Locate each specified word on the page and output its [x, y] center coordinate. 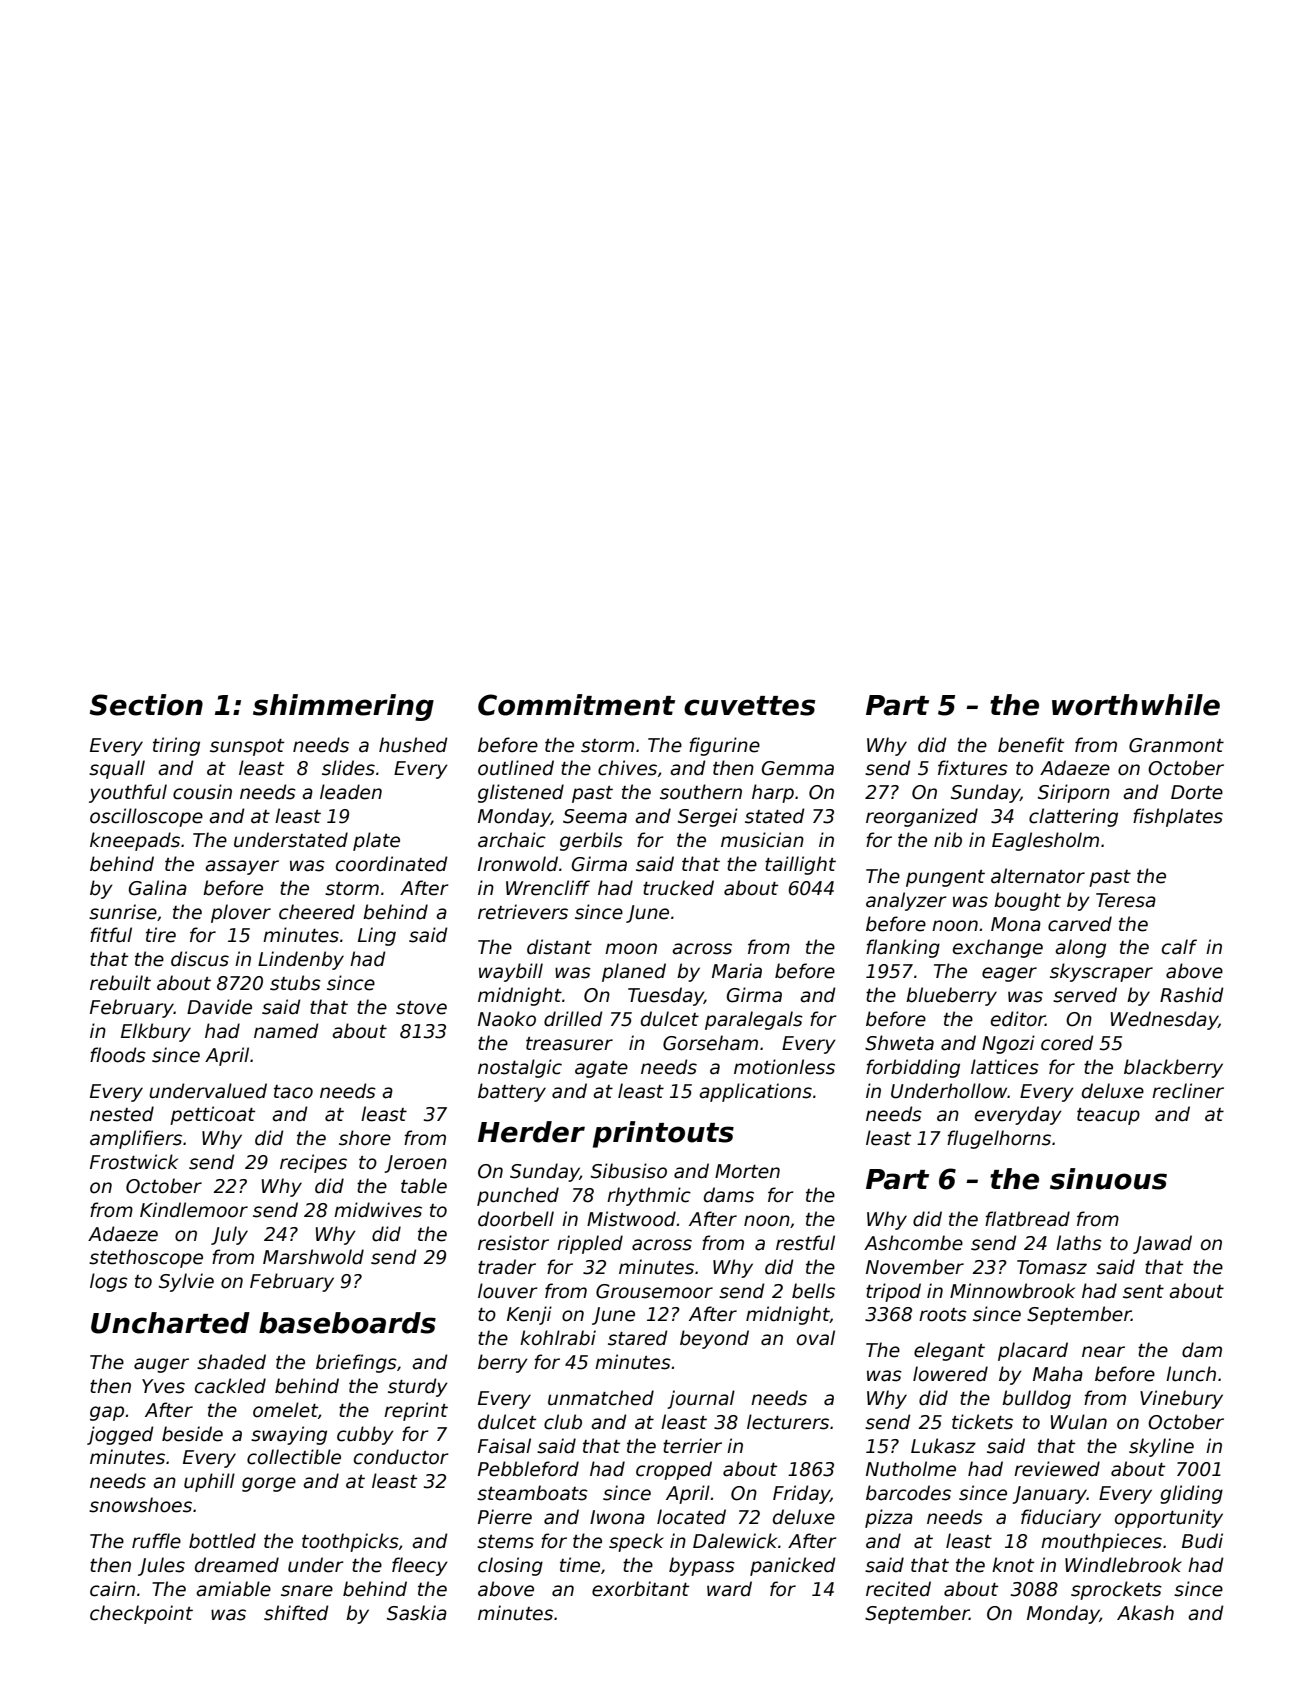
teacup [1108, 1116]
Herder [531, 1132]
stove [421, 1008]
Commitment [576, 705]
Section [146, 705]
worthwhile [1136, 705]
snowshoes [140, 1505]
